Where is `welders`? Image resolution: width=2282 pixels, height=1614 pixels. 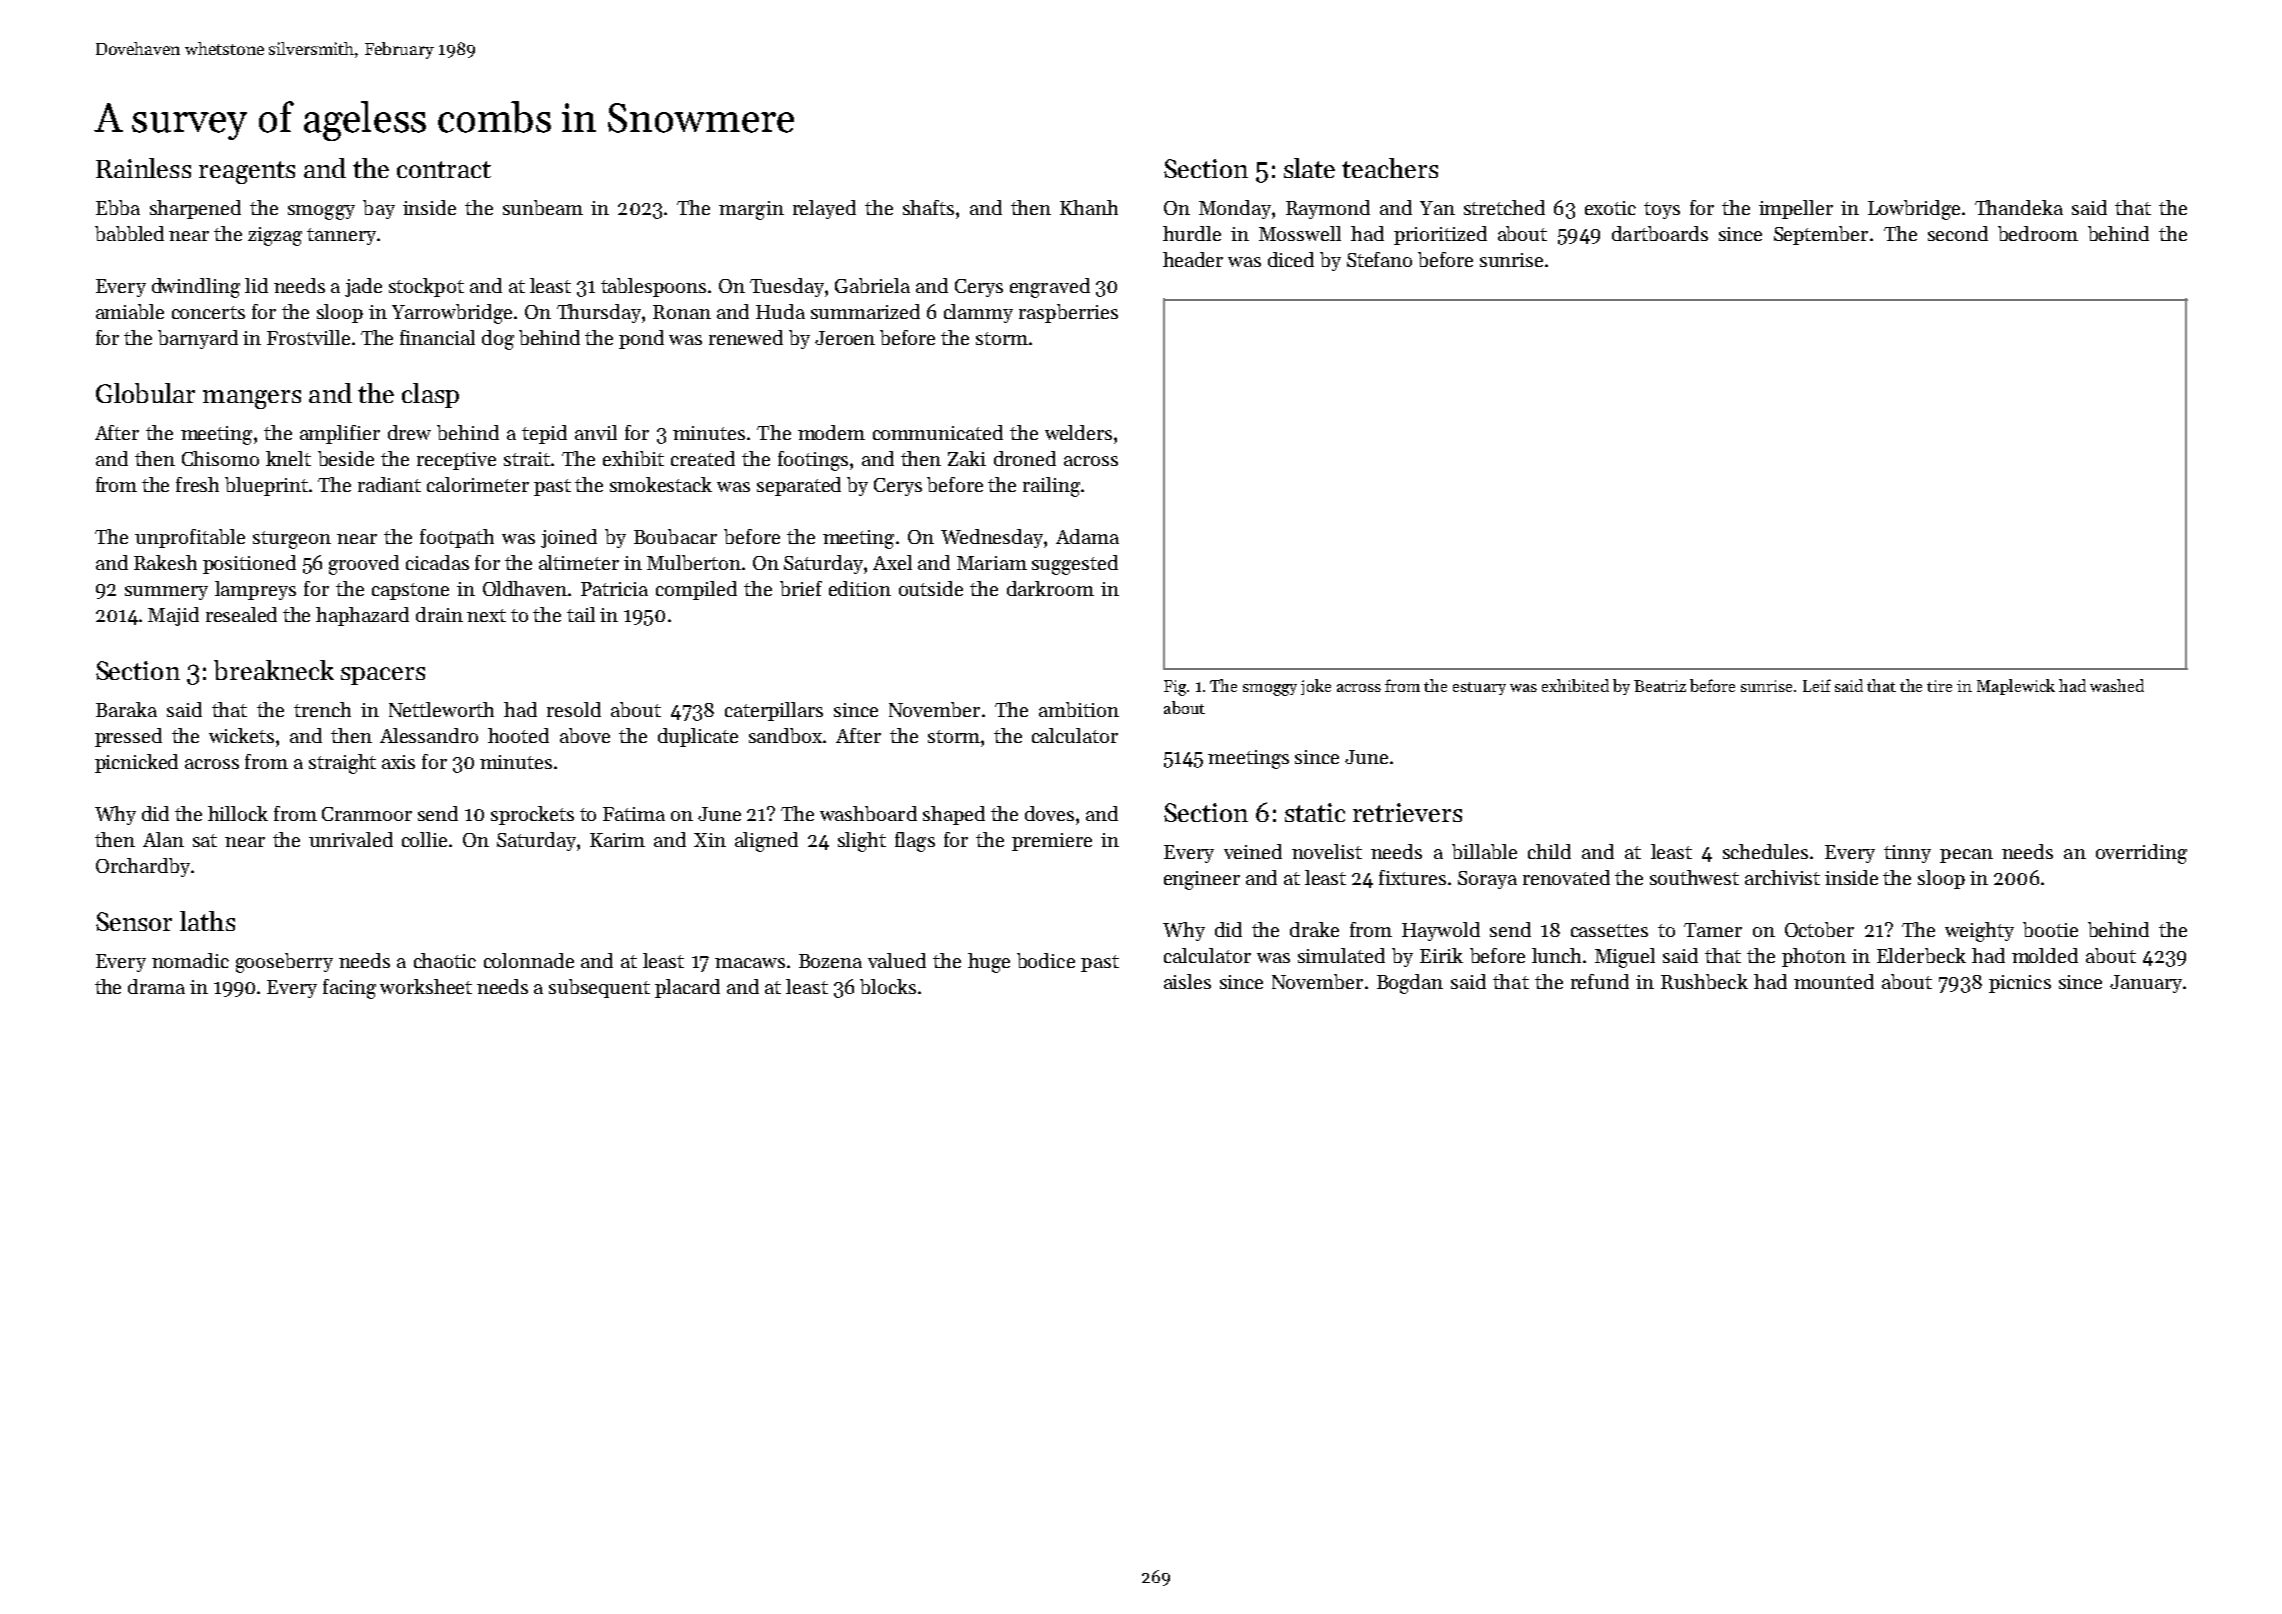 welders is located at coordinates (1078, 432).
